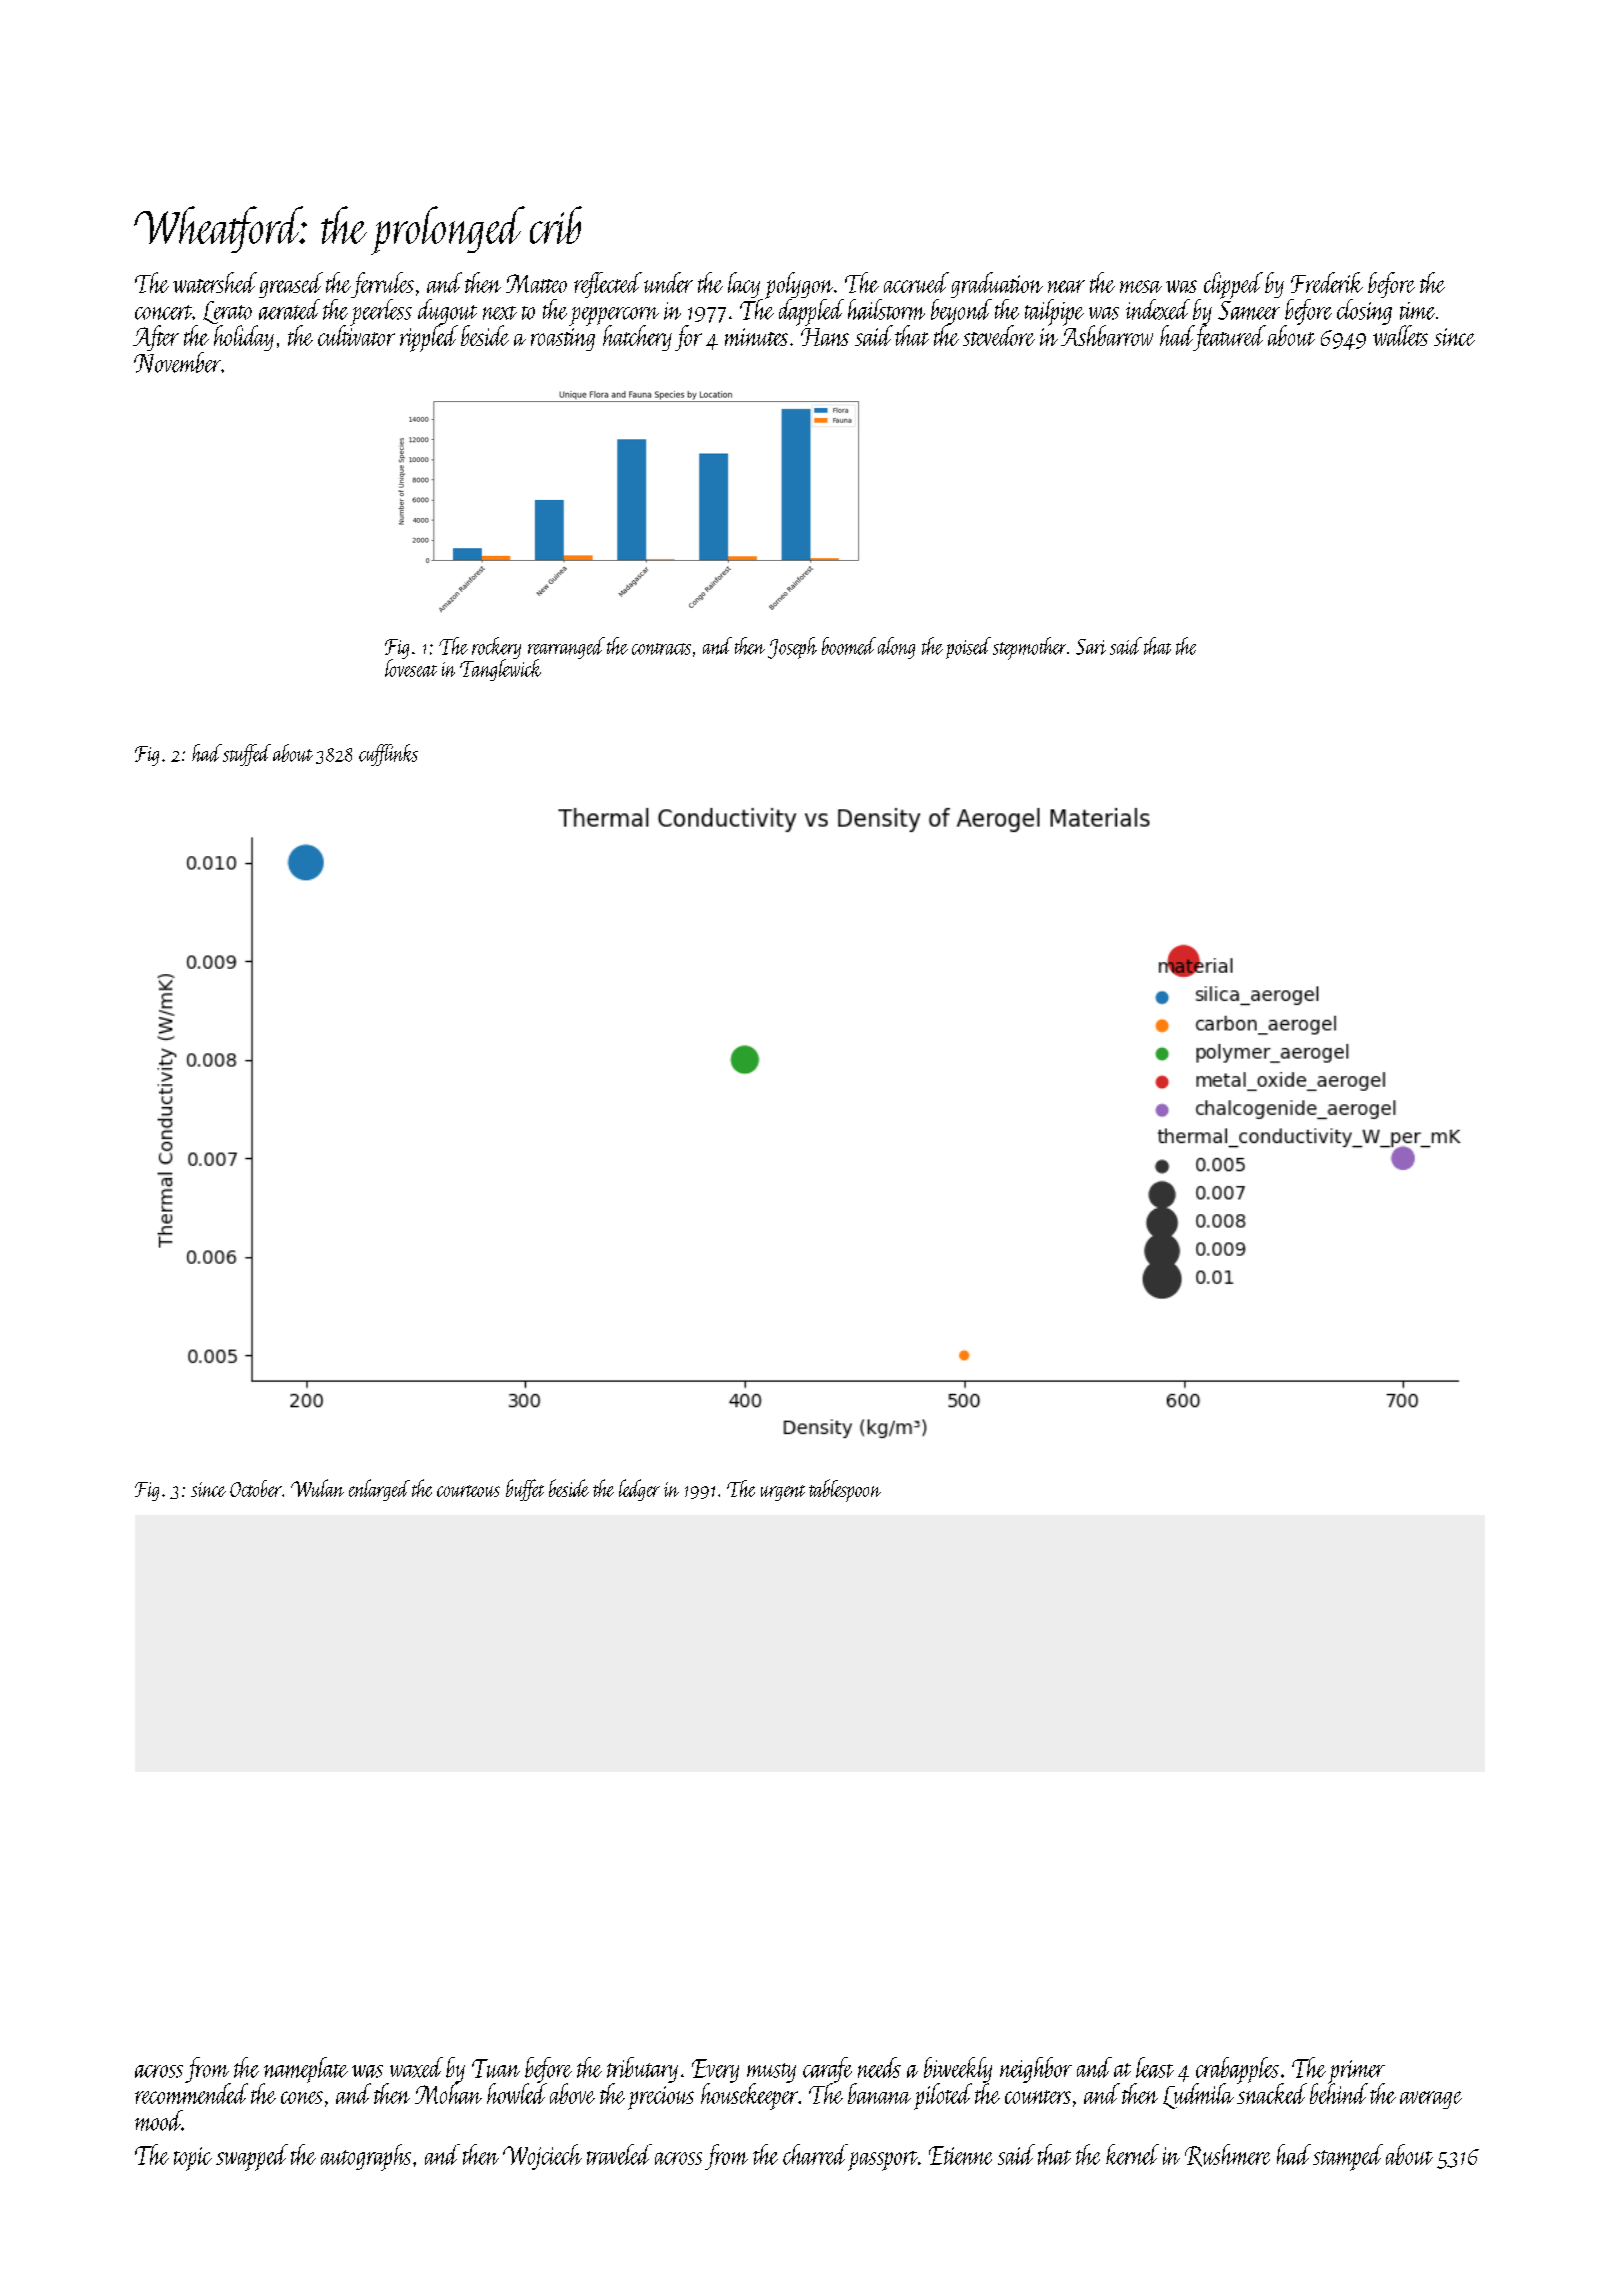 The width and height of the page is (1620, 2292). What do you see at coordinates (845, 1490) in the page?
I see `tablespoon` at bounding box center [845, 1490].
